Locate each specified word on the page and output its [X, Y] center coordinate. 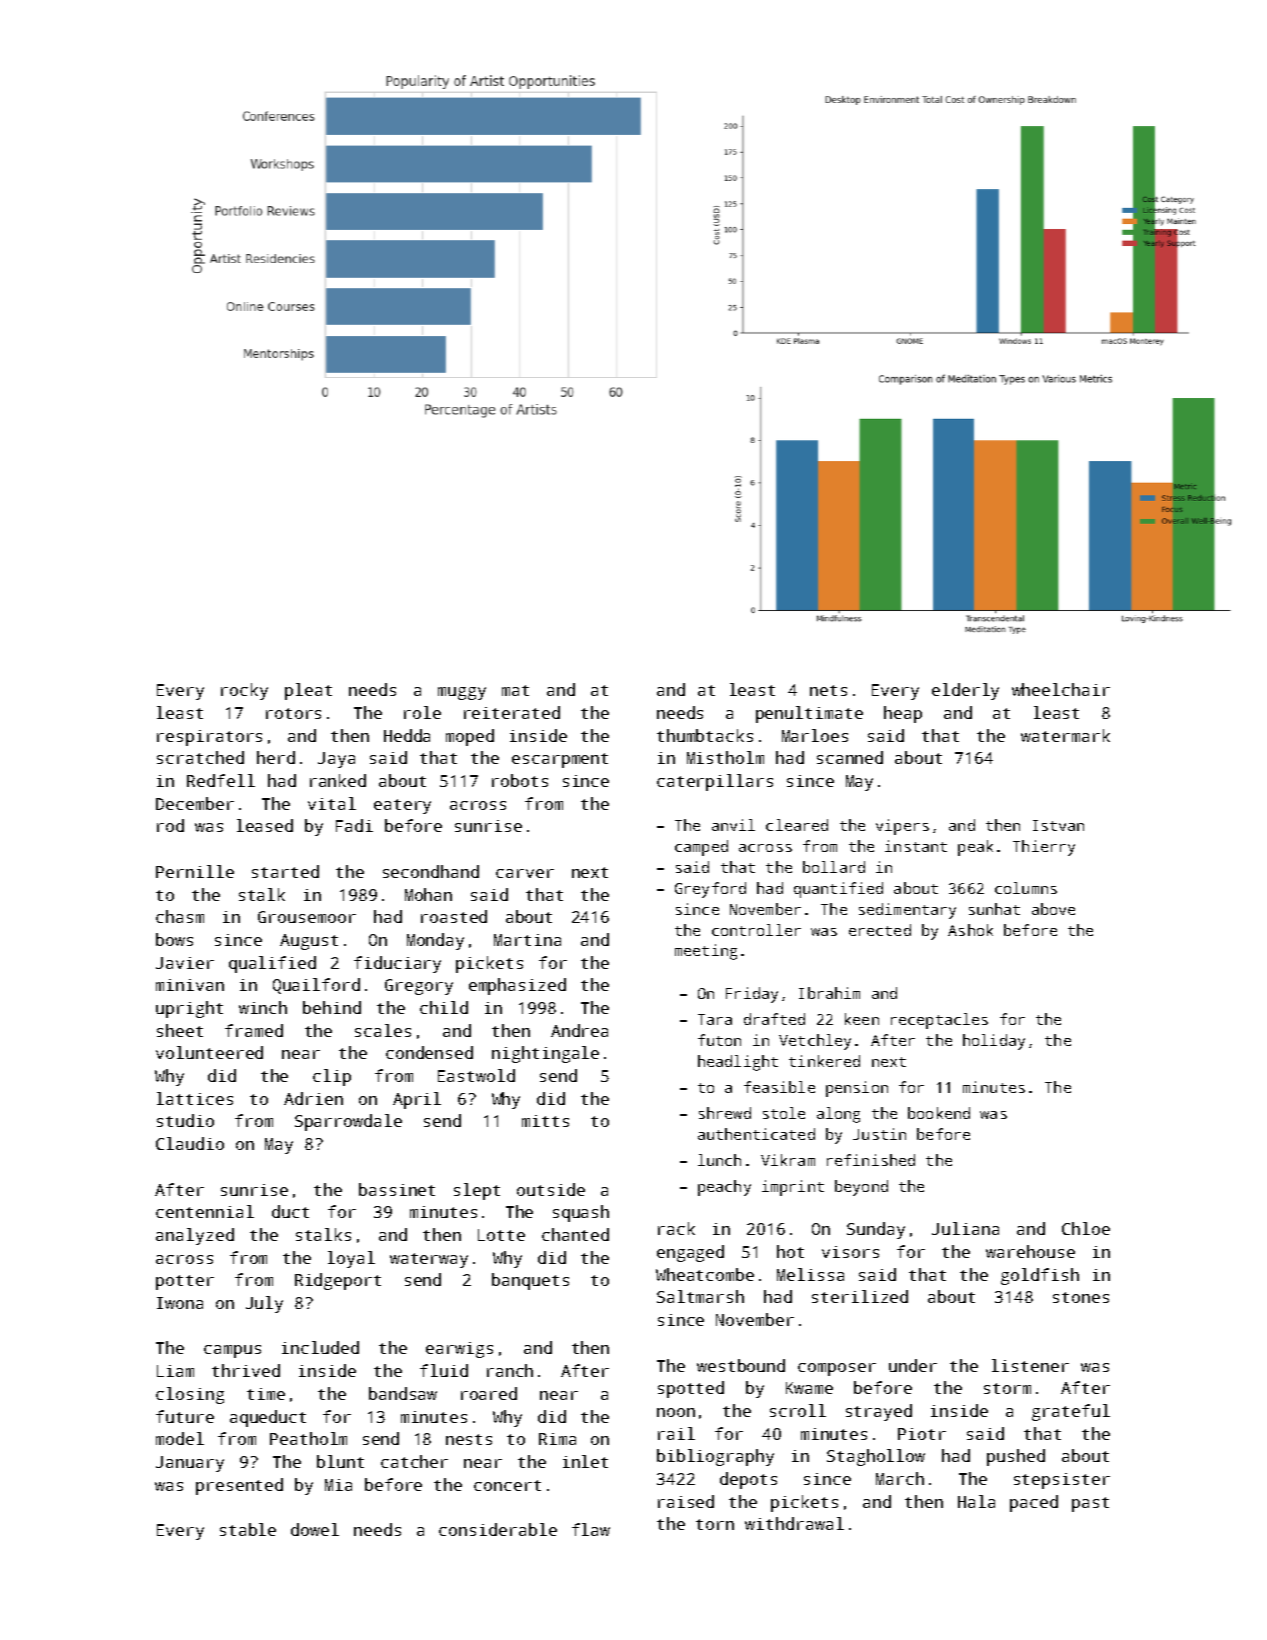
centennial [205, 1211]
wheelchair [1061, 689]
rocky [244, 691]
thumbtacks [705, 735]
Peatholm [308, 1438]
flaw [591, 1529]
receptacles [939, 1021]
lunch [719, 1160]
